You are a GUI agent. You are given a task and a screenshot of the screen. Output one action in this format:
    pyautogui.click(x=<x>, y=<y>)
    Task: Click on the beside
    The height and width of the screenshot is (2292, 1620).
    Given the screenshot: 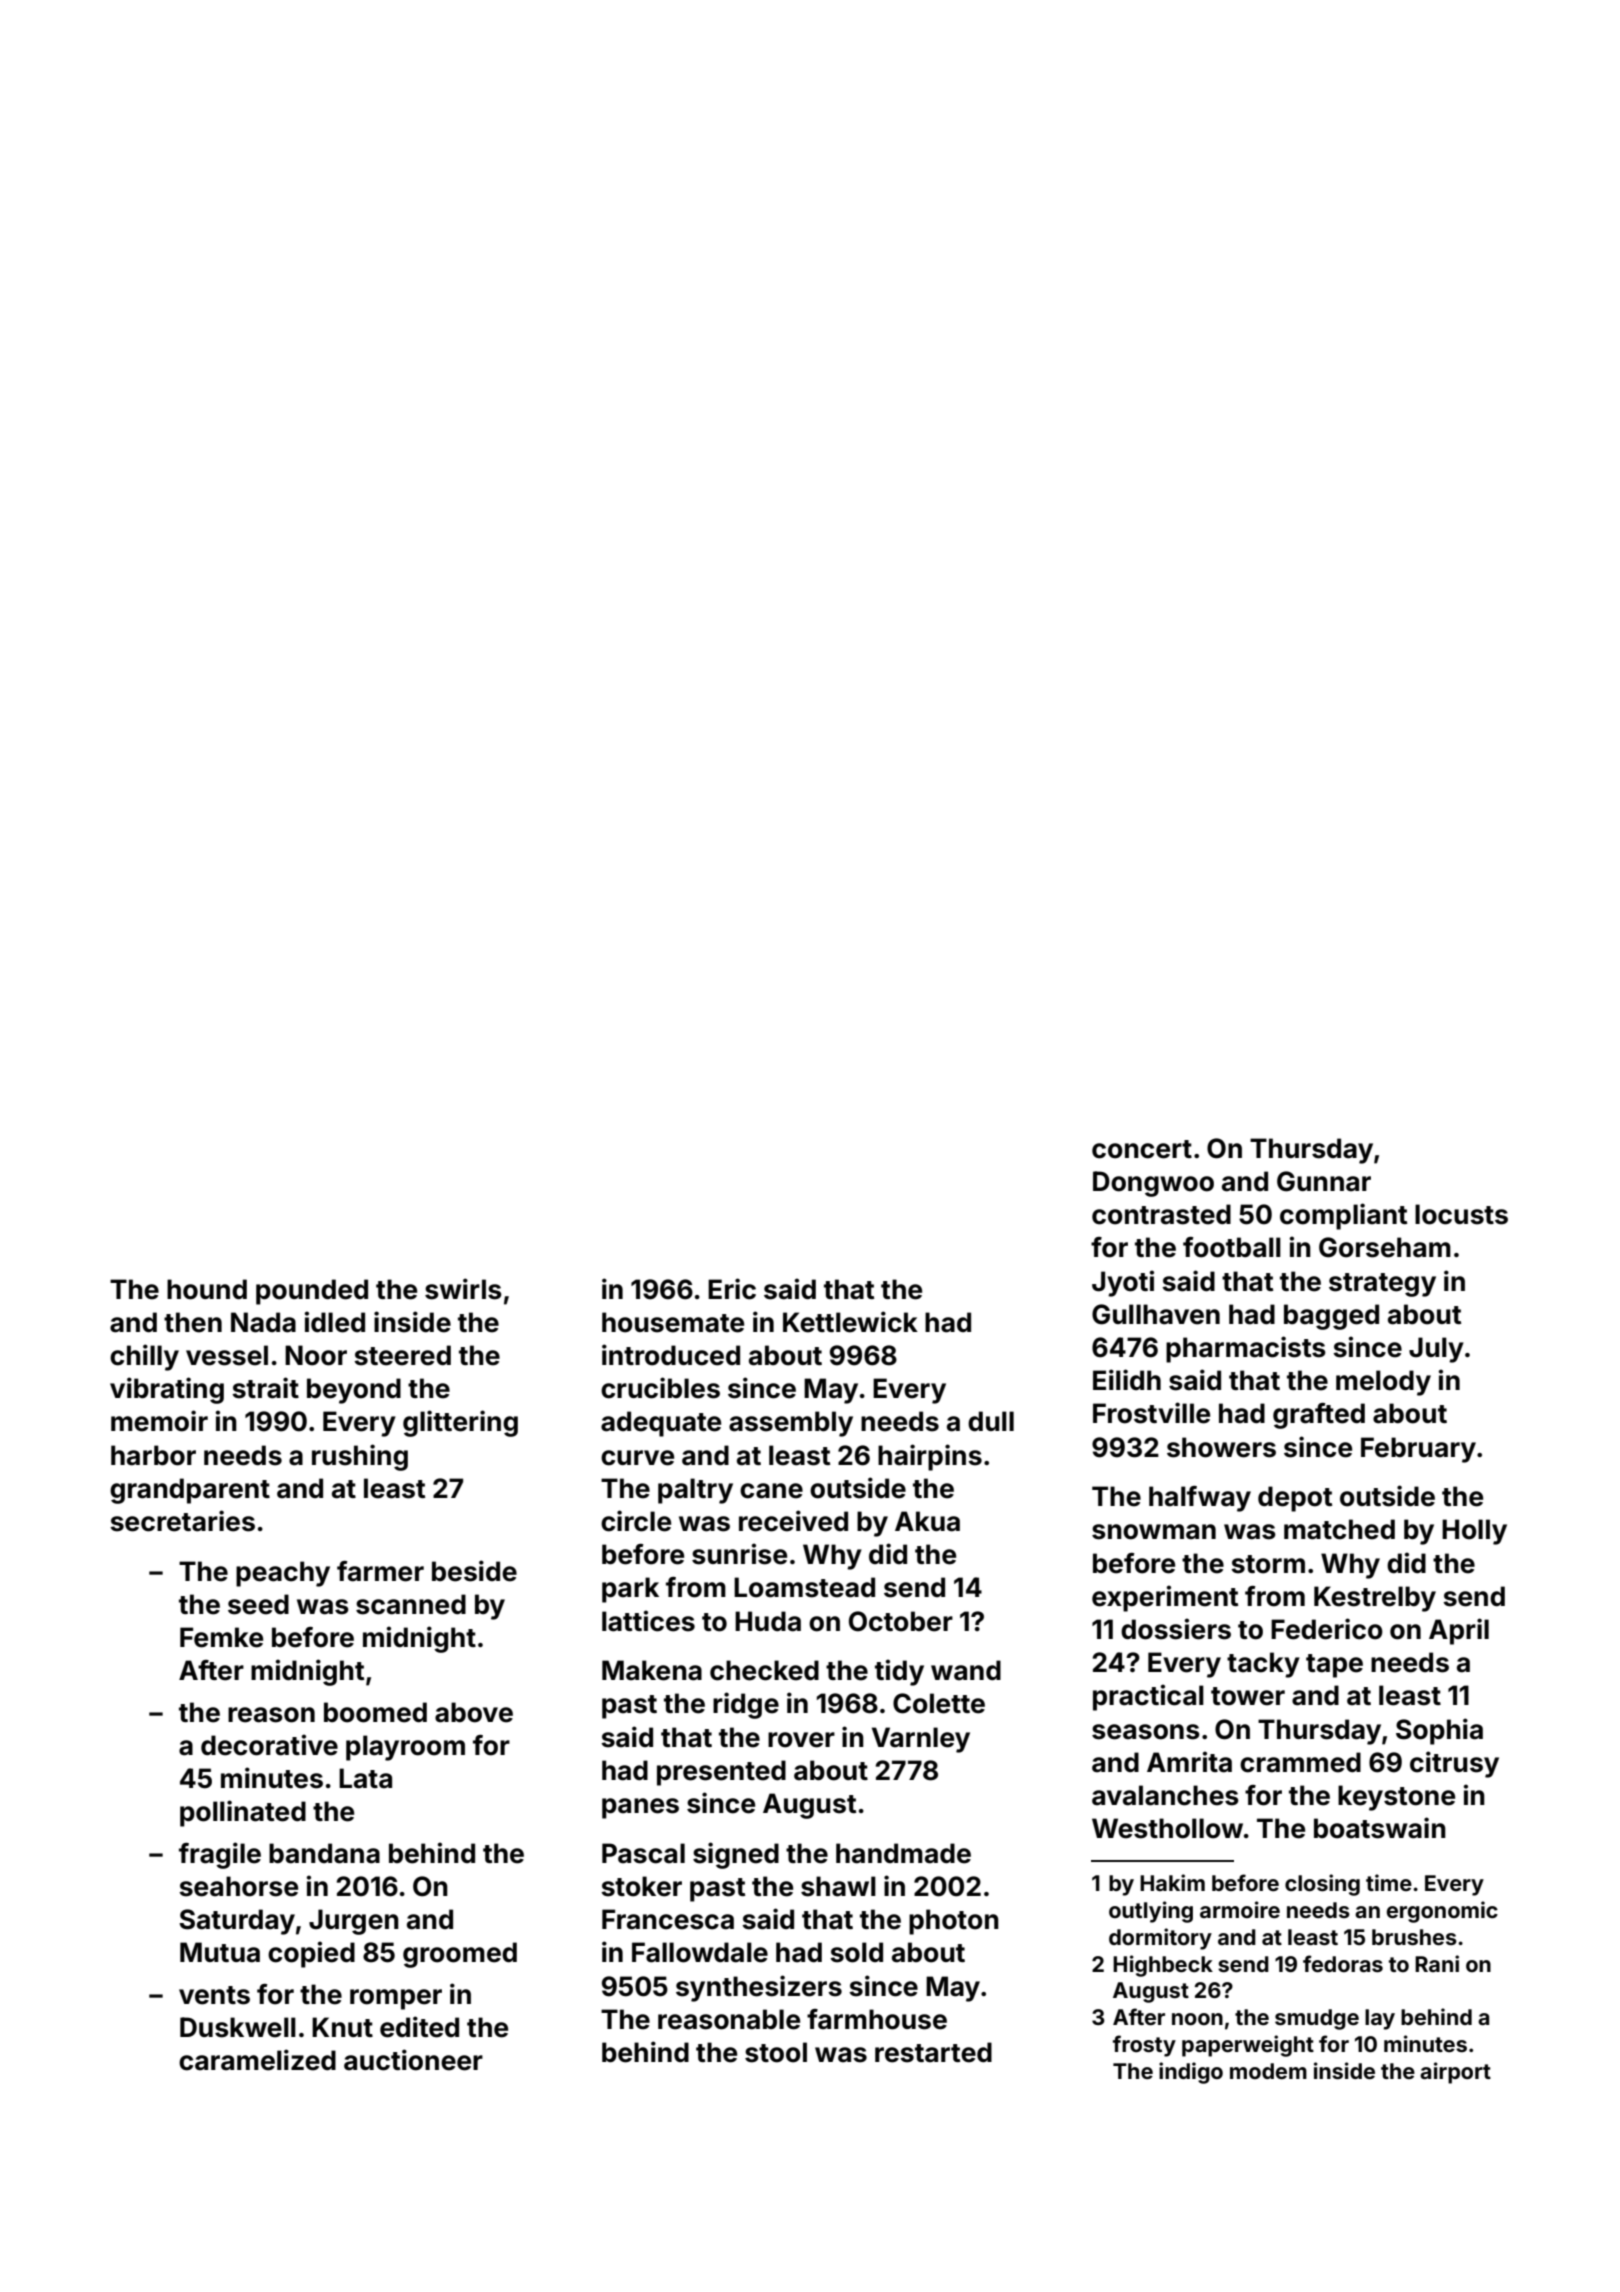 What is the action you would take?
    pyautogui.click(x=474, y=1571)
